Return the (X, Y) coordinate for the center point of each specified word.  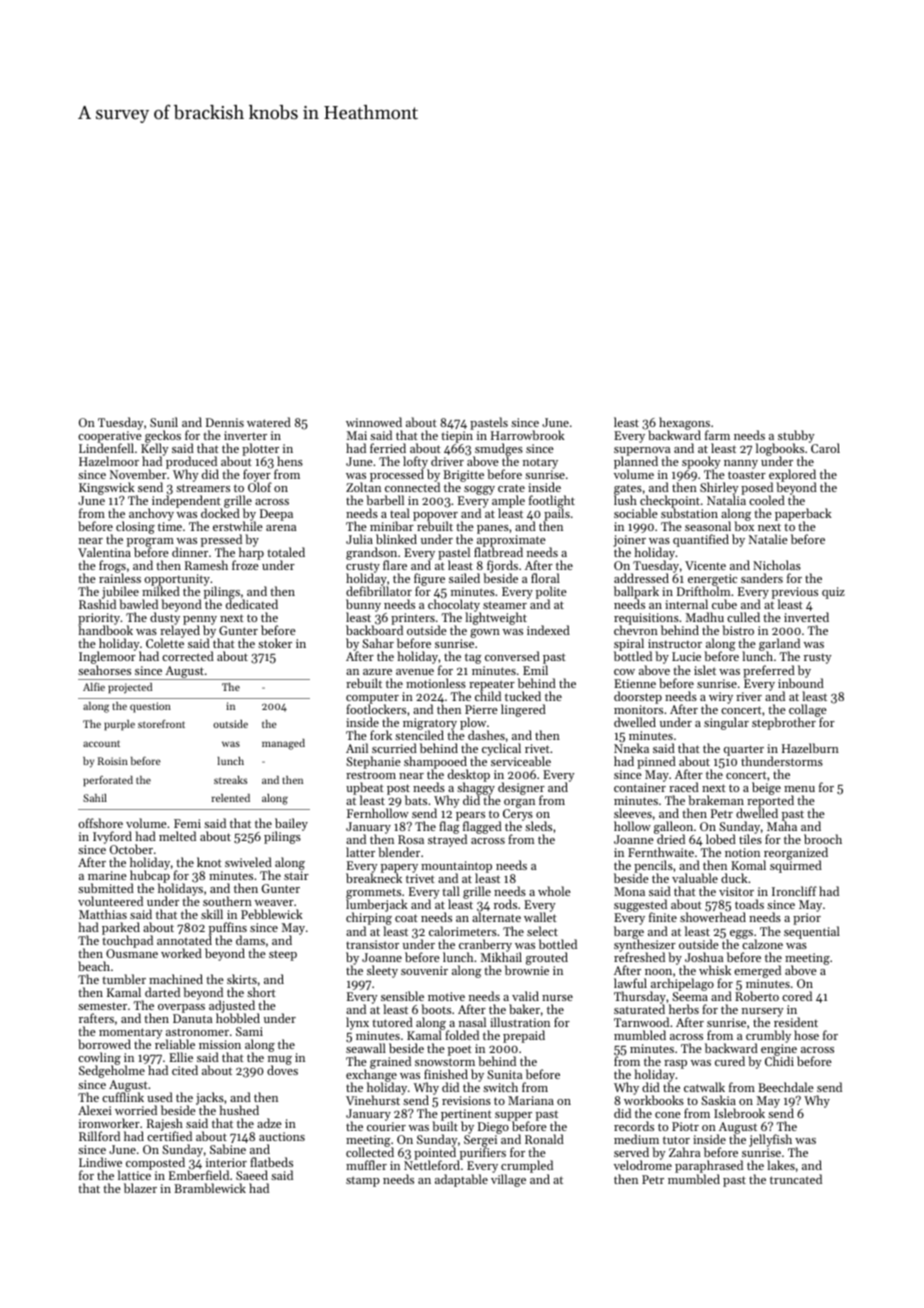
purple (119, 725)
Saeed (252, 1175)
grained (390, 1062)
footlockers (376, 709)
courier (386, 1126)
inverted (806, 617)
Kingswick (107, 488)
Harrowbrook (528, 435)
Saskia (718, 1100)
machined (176, 979)
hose (806, 1035)
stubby (796, 436)
